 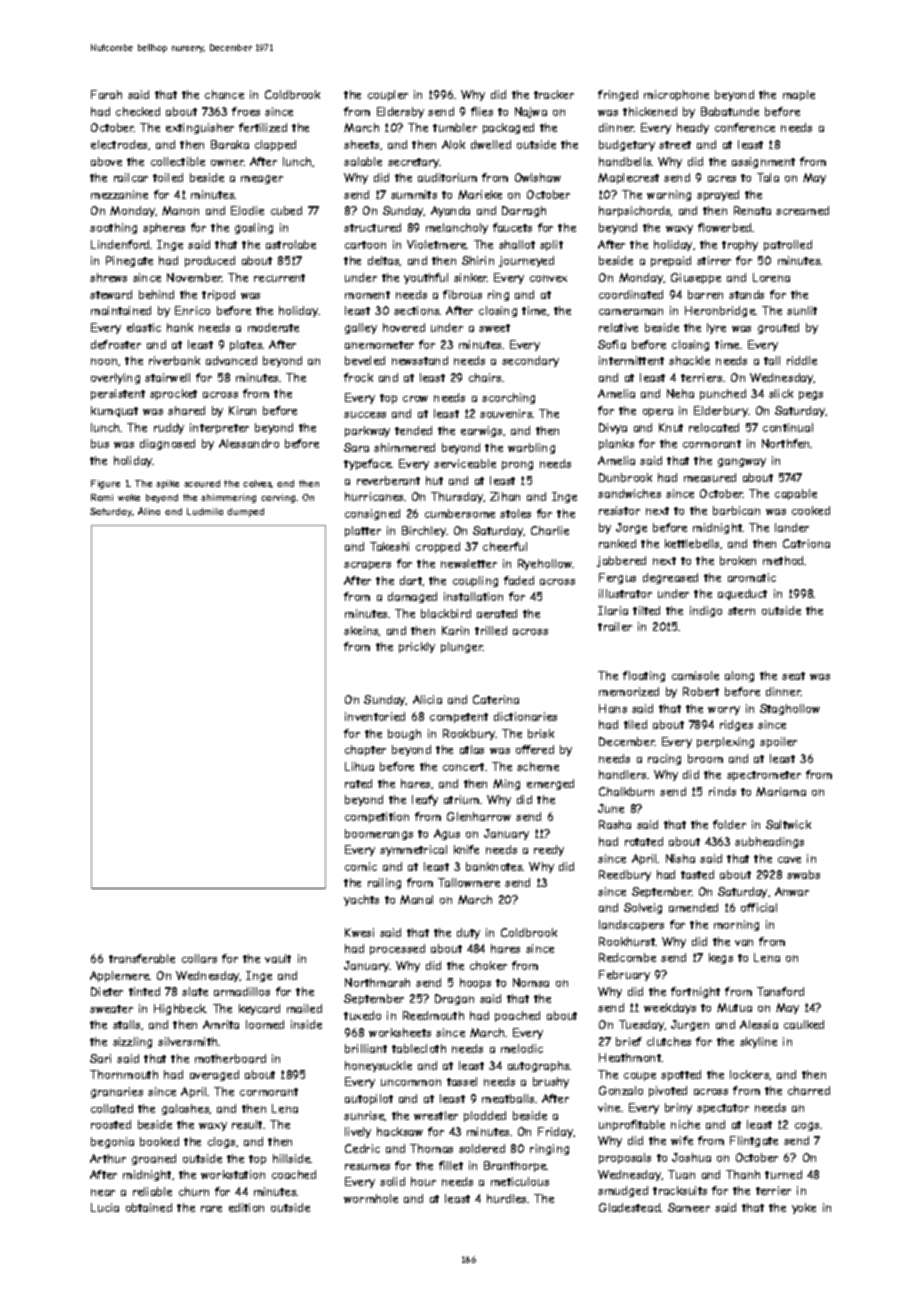 I want to click on barren, so click(x=705, y=294).
